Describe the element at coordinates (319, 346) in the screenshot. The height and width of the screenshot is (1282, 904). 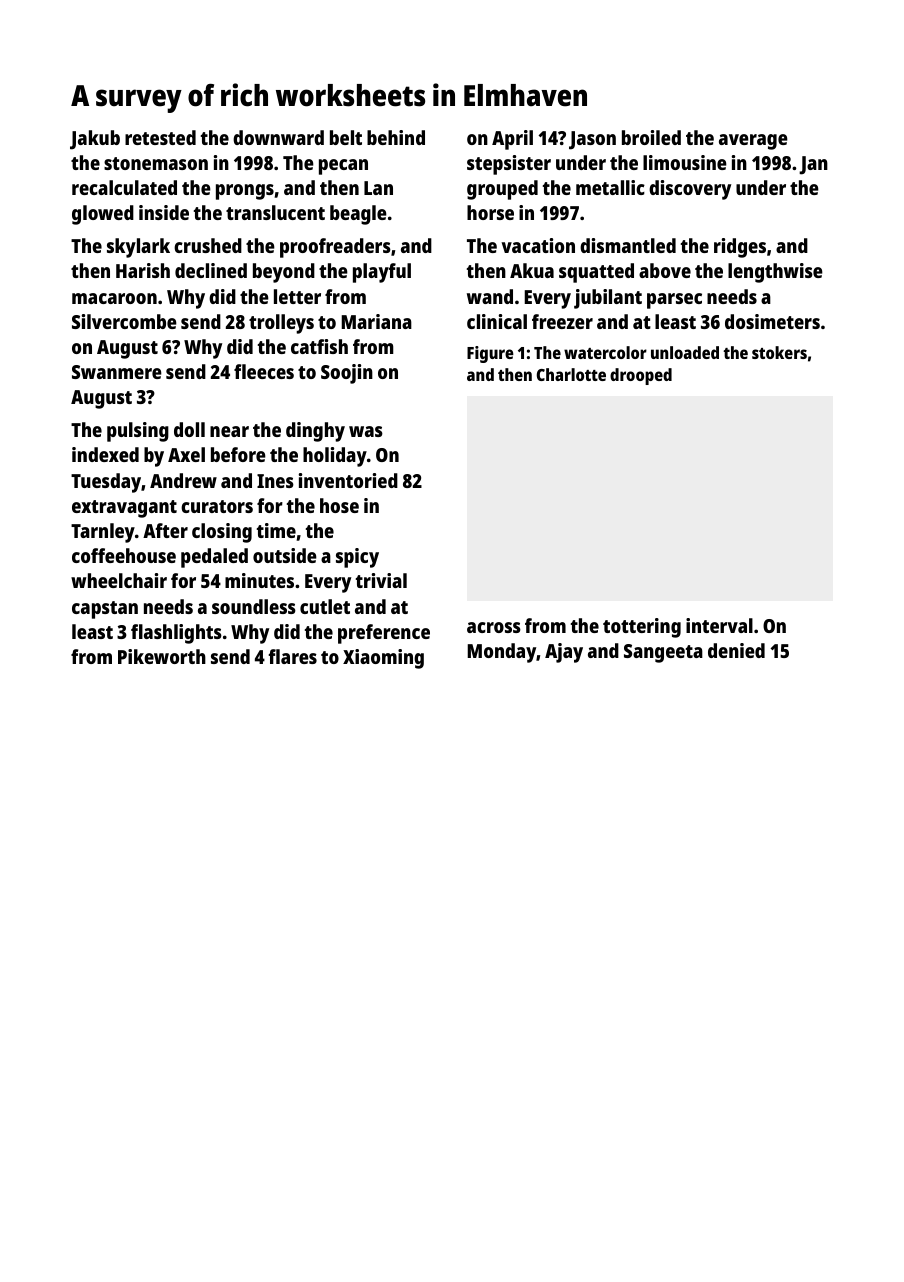
I see `catfish` at that location.
